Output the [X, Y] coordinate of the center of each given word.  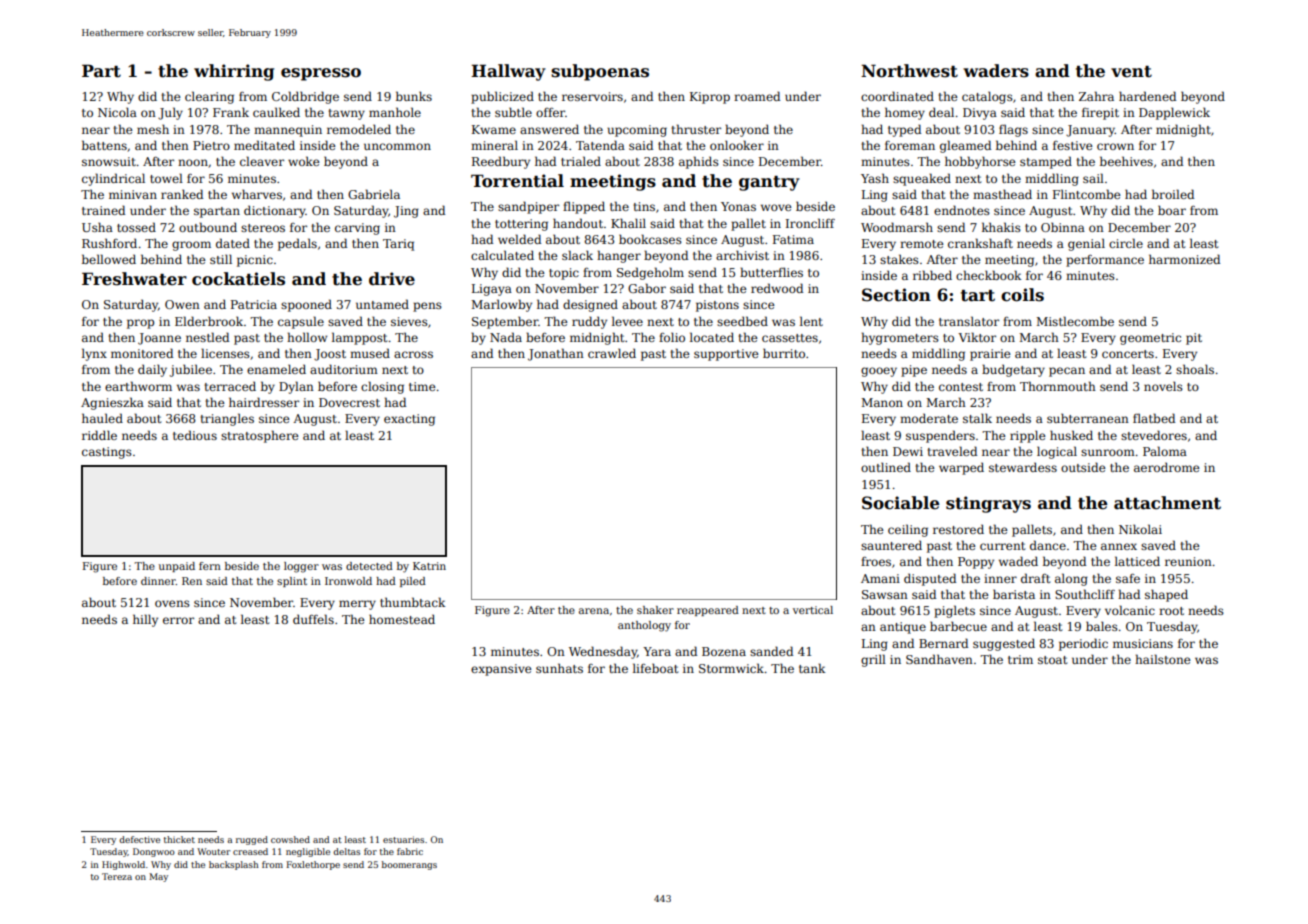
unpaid [177, 567]
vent [1131, 72]
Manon [882, 402]
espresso [321, 74]
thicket [179, 839]
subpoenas [600, 72]
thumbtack [413, 602]
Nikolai [1140, 529]
